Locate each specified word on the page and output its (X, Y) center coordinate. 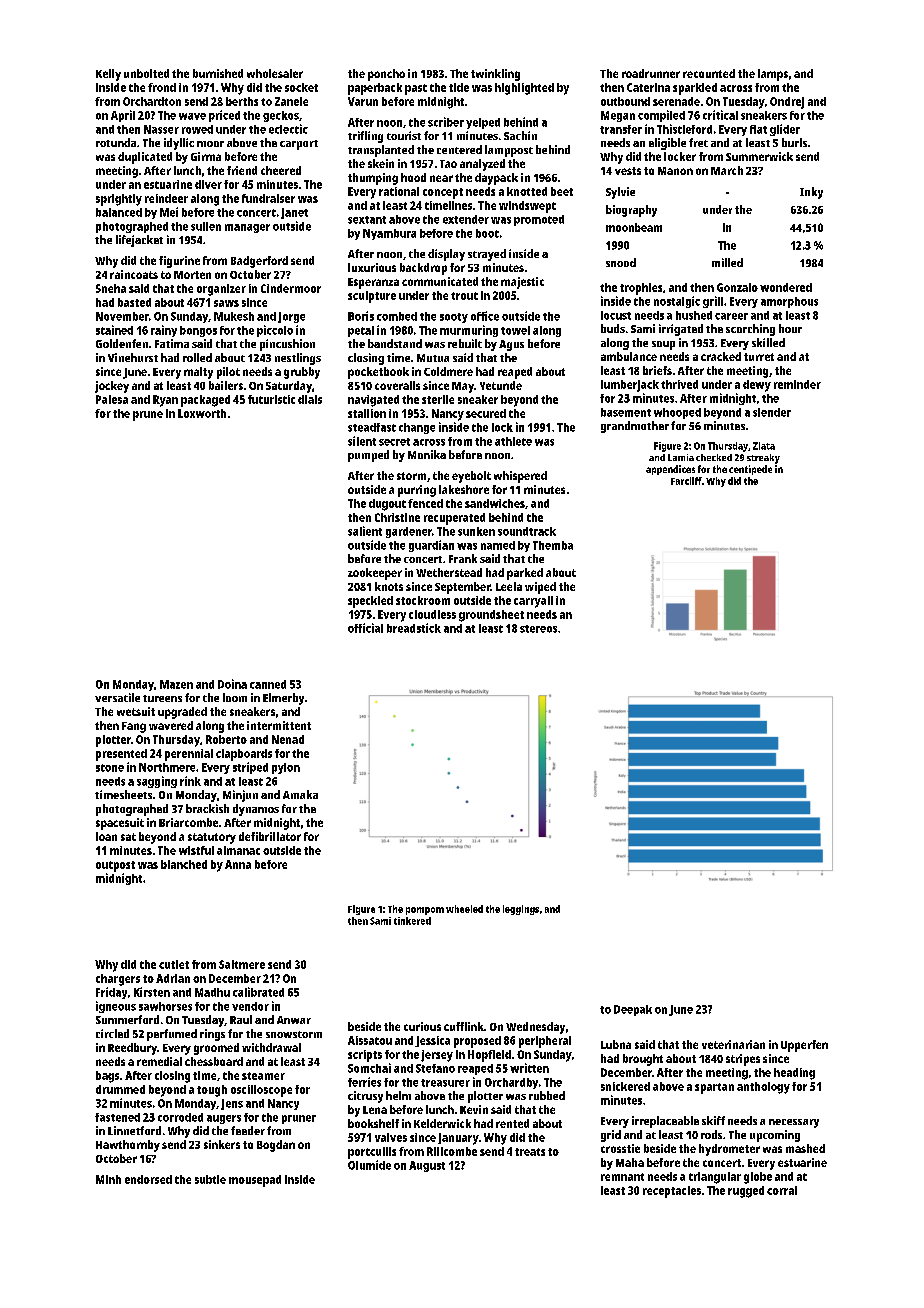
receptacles (672, 1192)
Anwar (294, 1020)
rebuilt (465, 343)
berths (242, 101)
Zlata (764, 446)
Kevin (474, 1109)
